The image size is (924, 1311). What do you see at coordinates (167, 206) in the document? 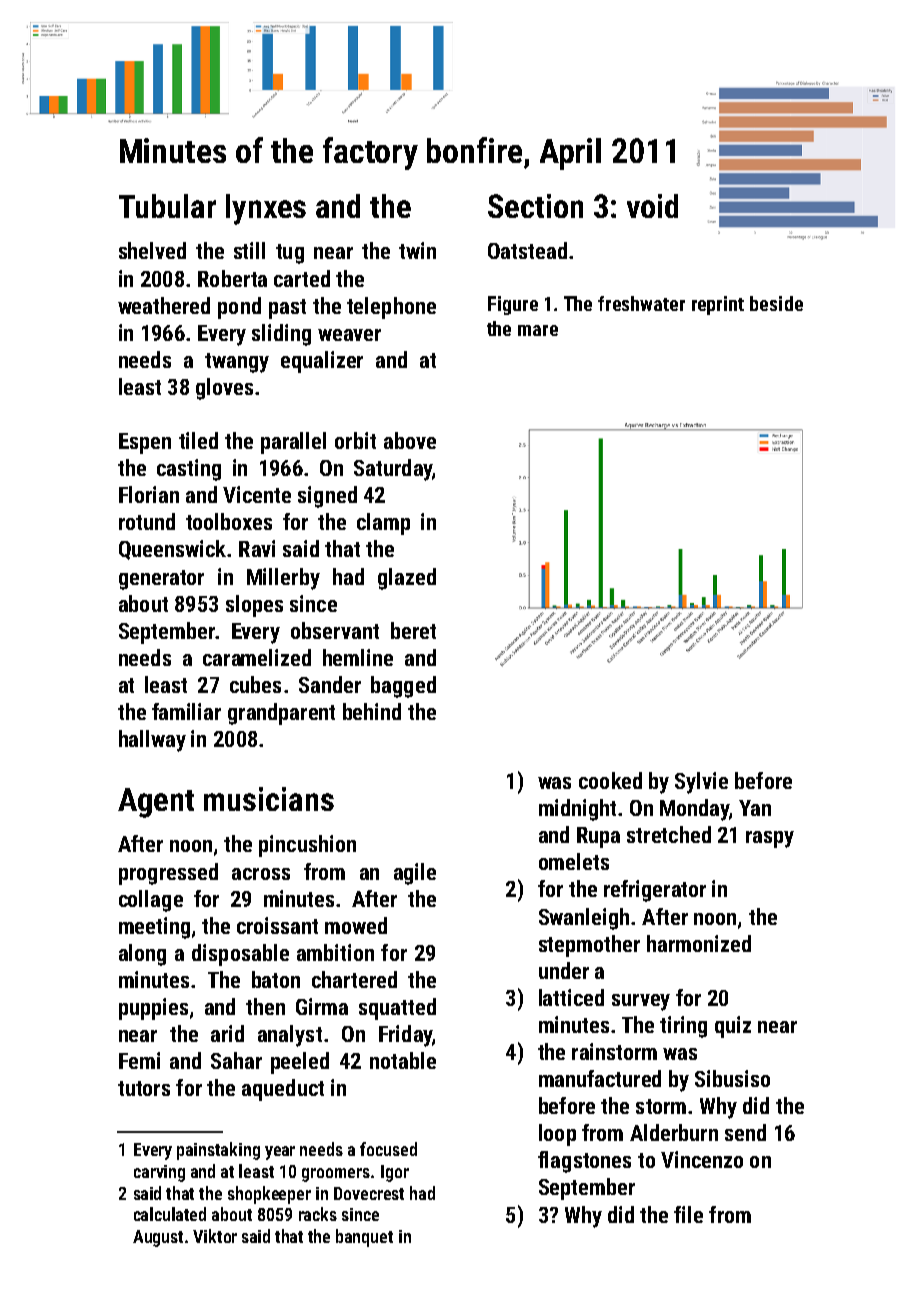
I see `Tubular` at bounding box center [167, 206].
